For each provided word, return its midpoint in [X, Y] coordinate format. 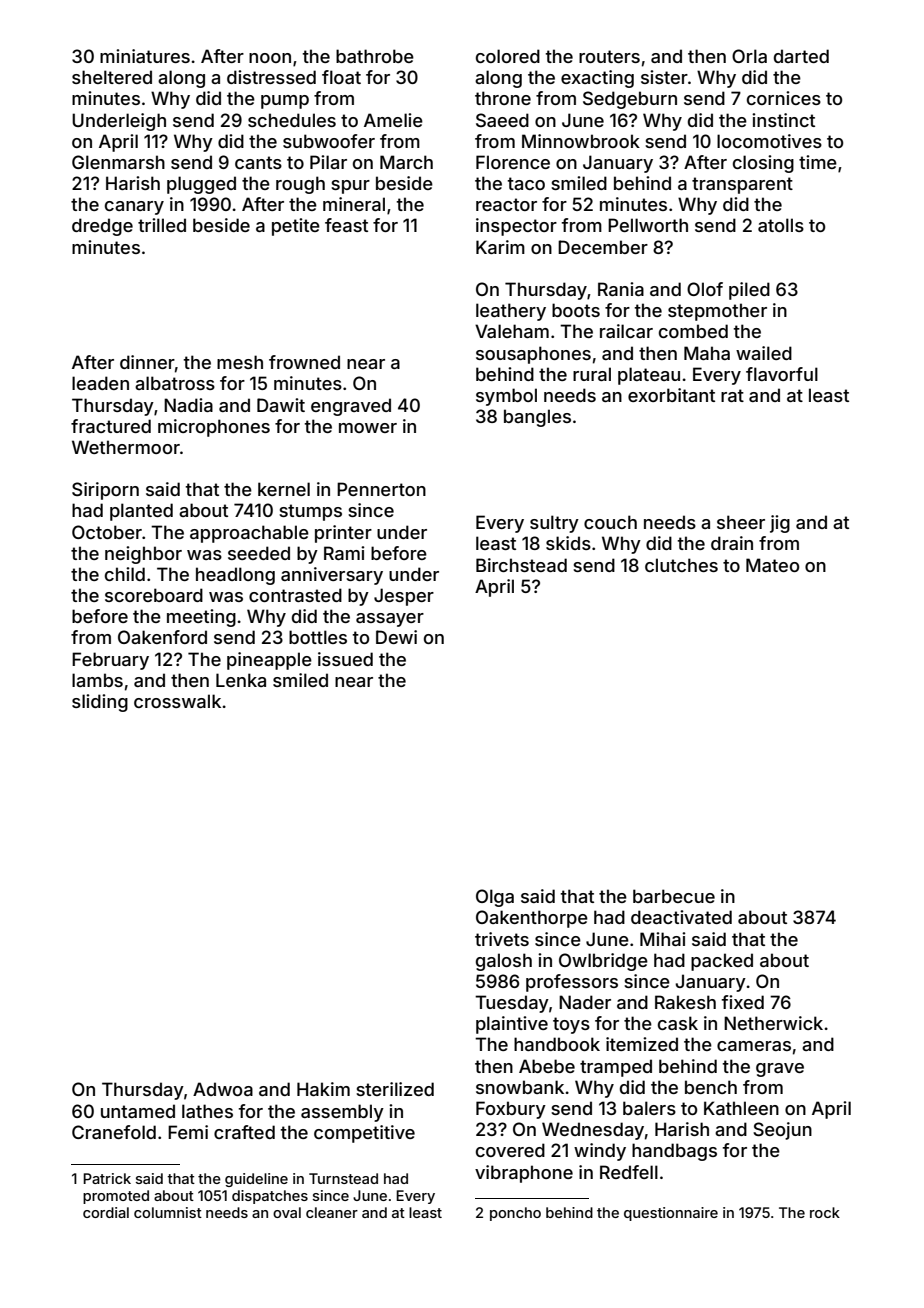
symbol [506, 397]
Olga [495, 898]
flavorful [782, 374]
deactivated [681, 917]
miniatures [145, 56]
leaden [100, 383]
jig [780, 524]
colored [508, 56]
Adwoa [223, 1089]
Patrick [107, 1178]
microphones [214, 428]
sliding [100, 703]
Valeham [512, 331]
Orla [749, 56]
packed [722, 962]
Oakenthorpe [532, 919]
